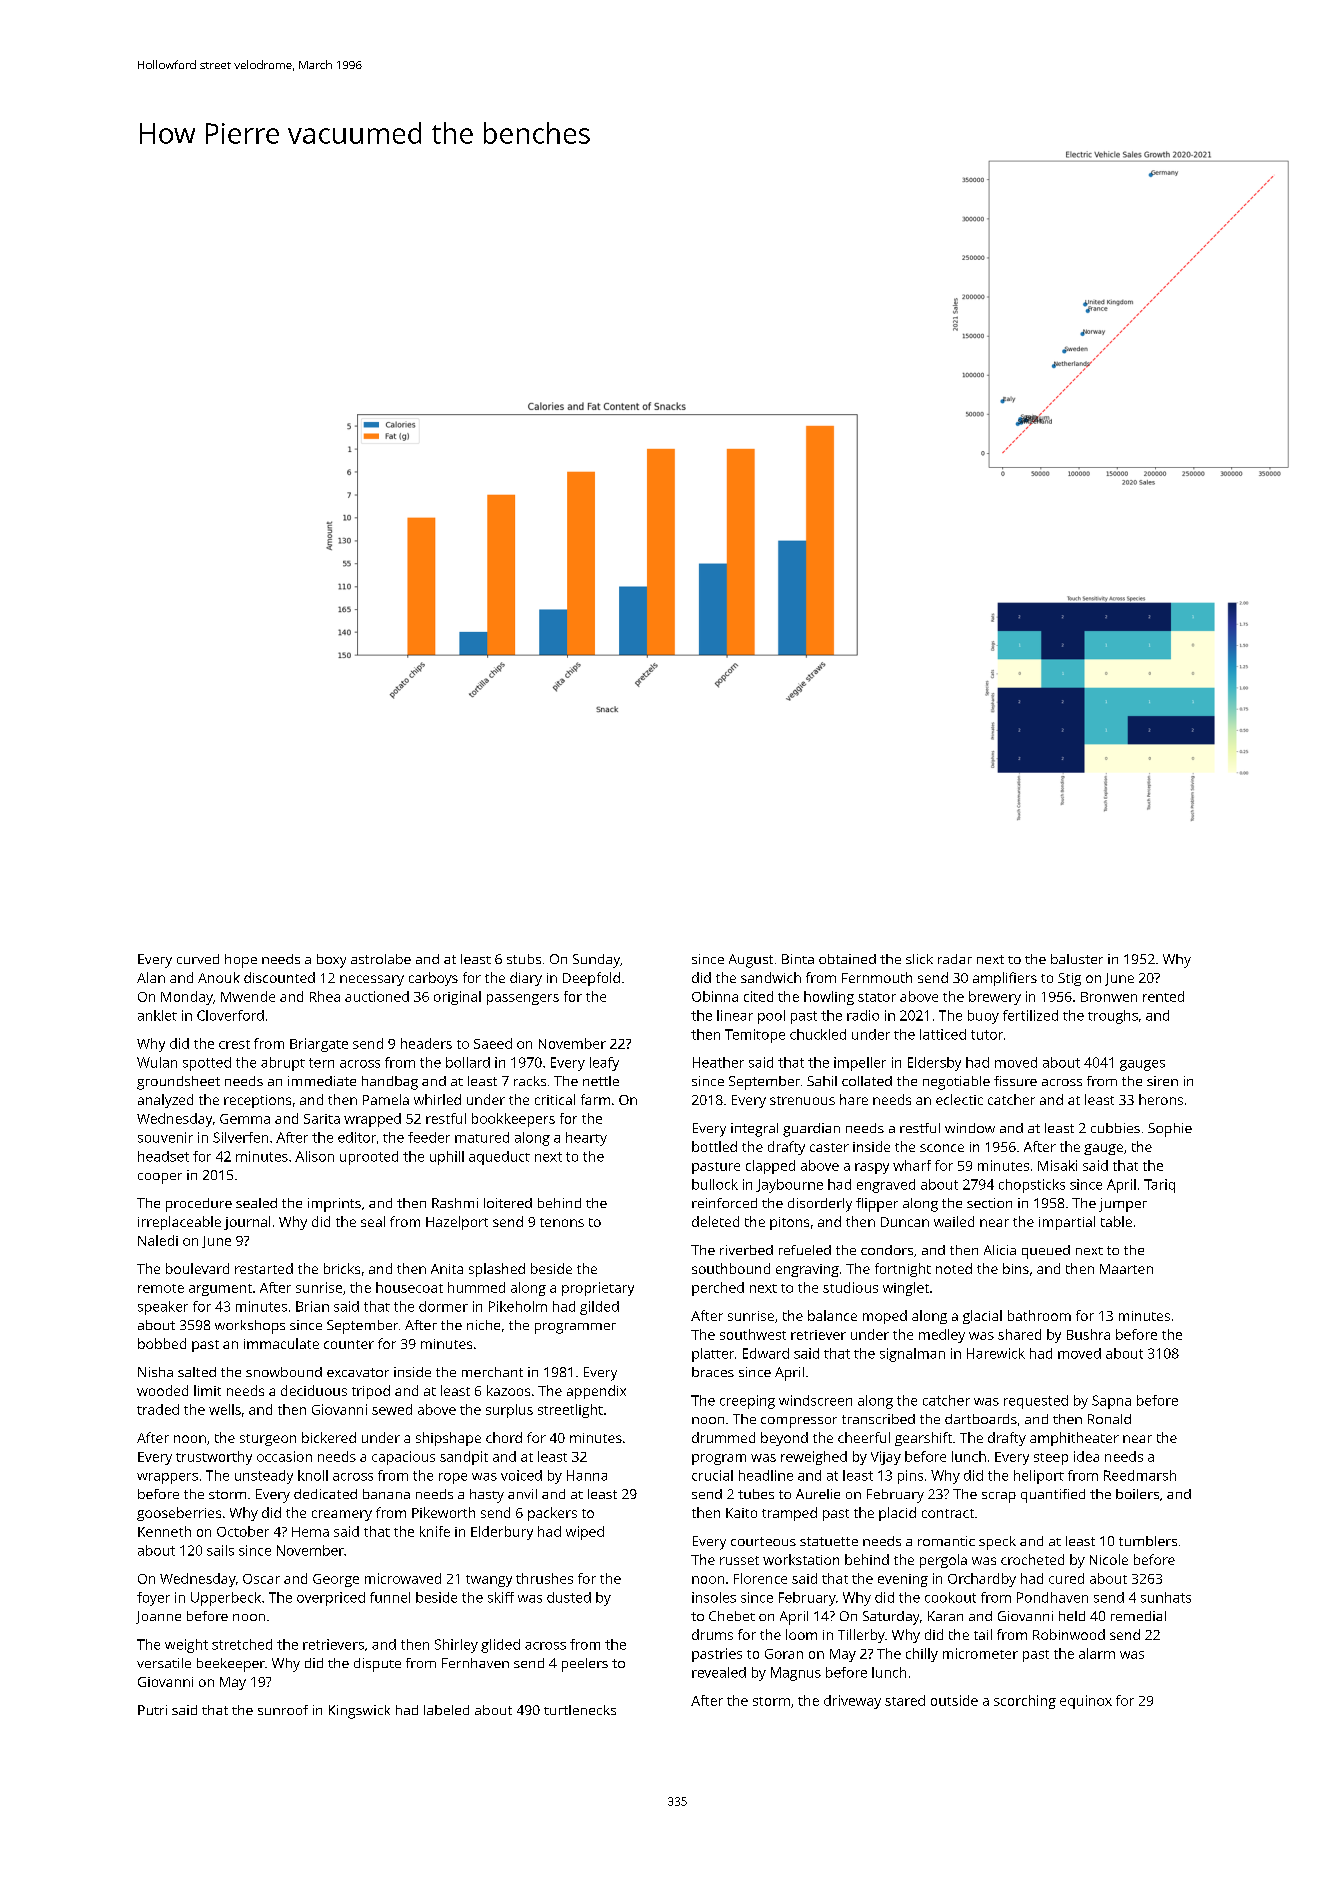  What do you see at coordinates (1077, 959) in the document?
I see `baluster` at bounding box center [1077, 959].
